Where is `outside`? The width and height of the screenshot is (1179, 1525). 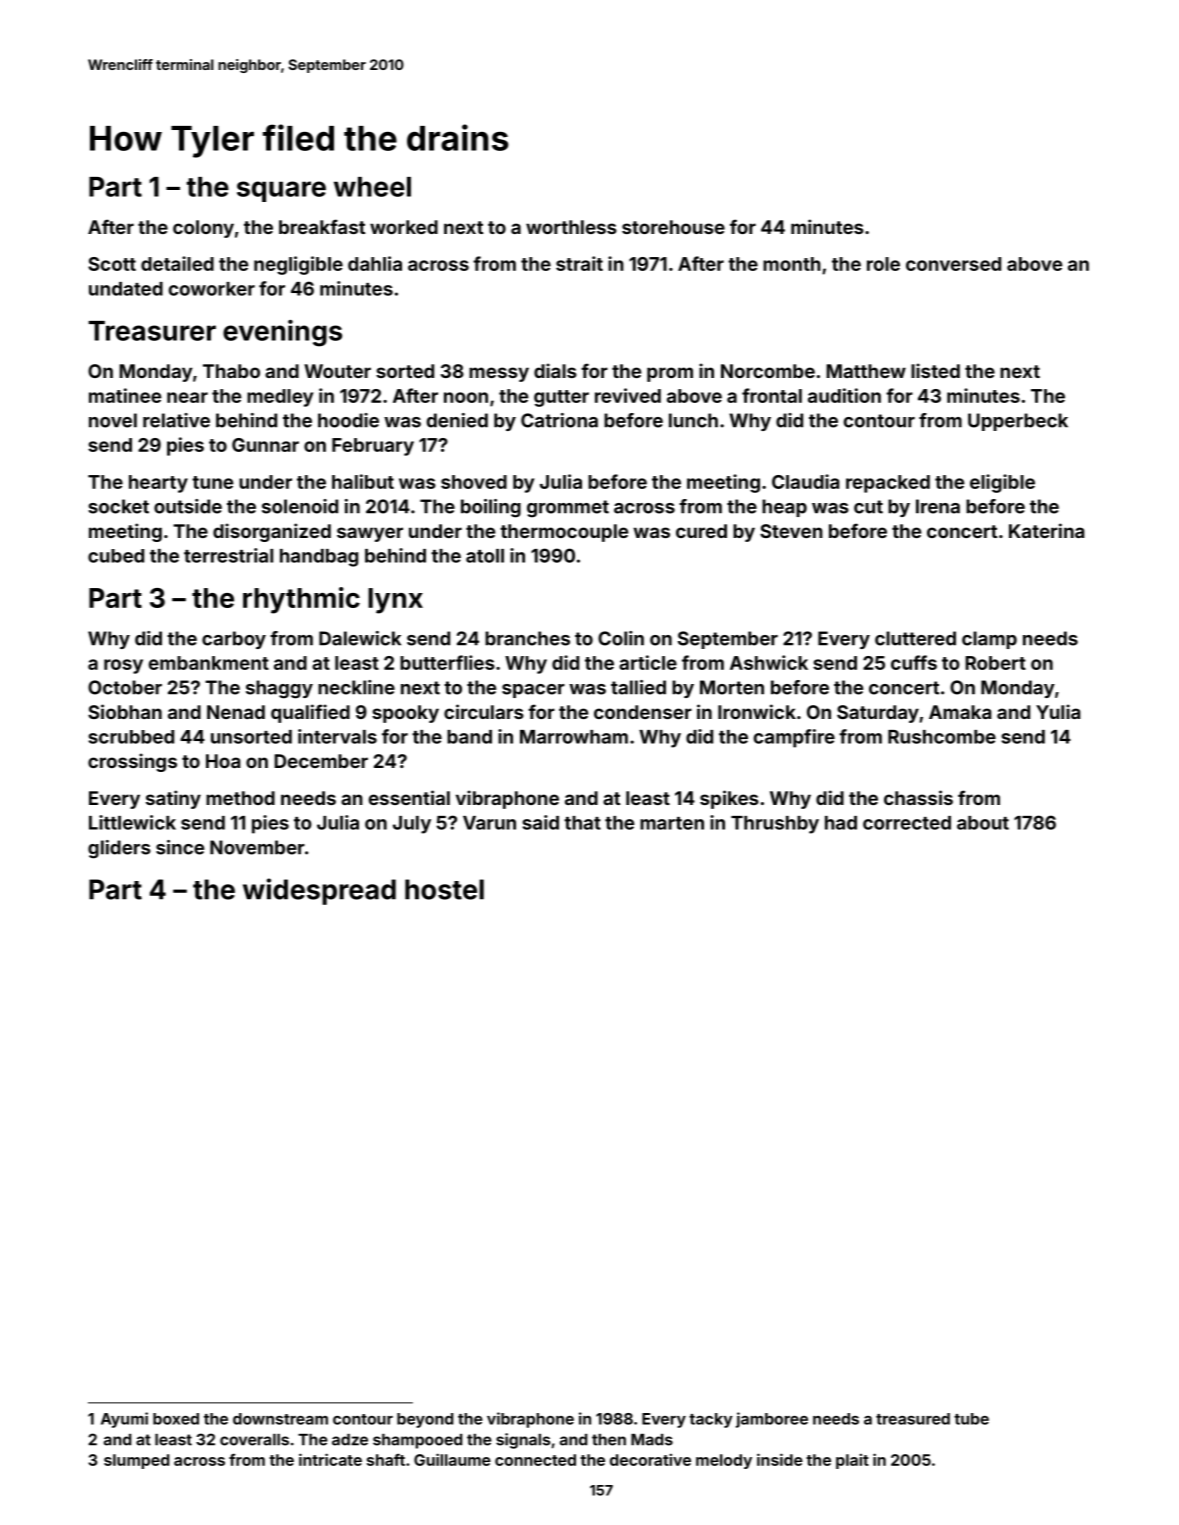
outside is located at coordinates (188, 506).
